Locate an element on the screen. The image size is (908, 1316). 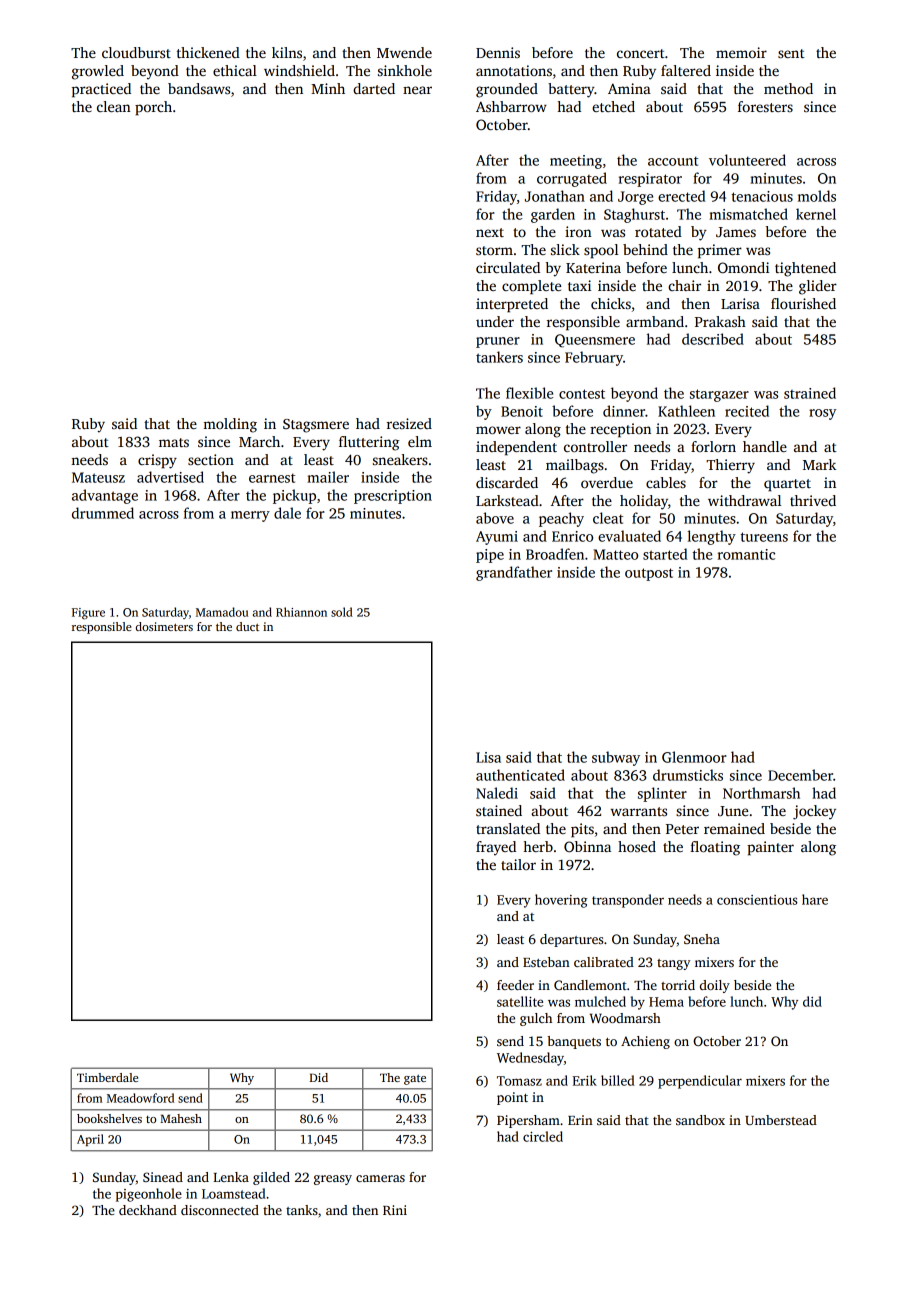
primer is located at coordinates (720, 251).
